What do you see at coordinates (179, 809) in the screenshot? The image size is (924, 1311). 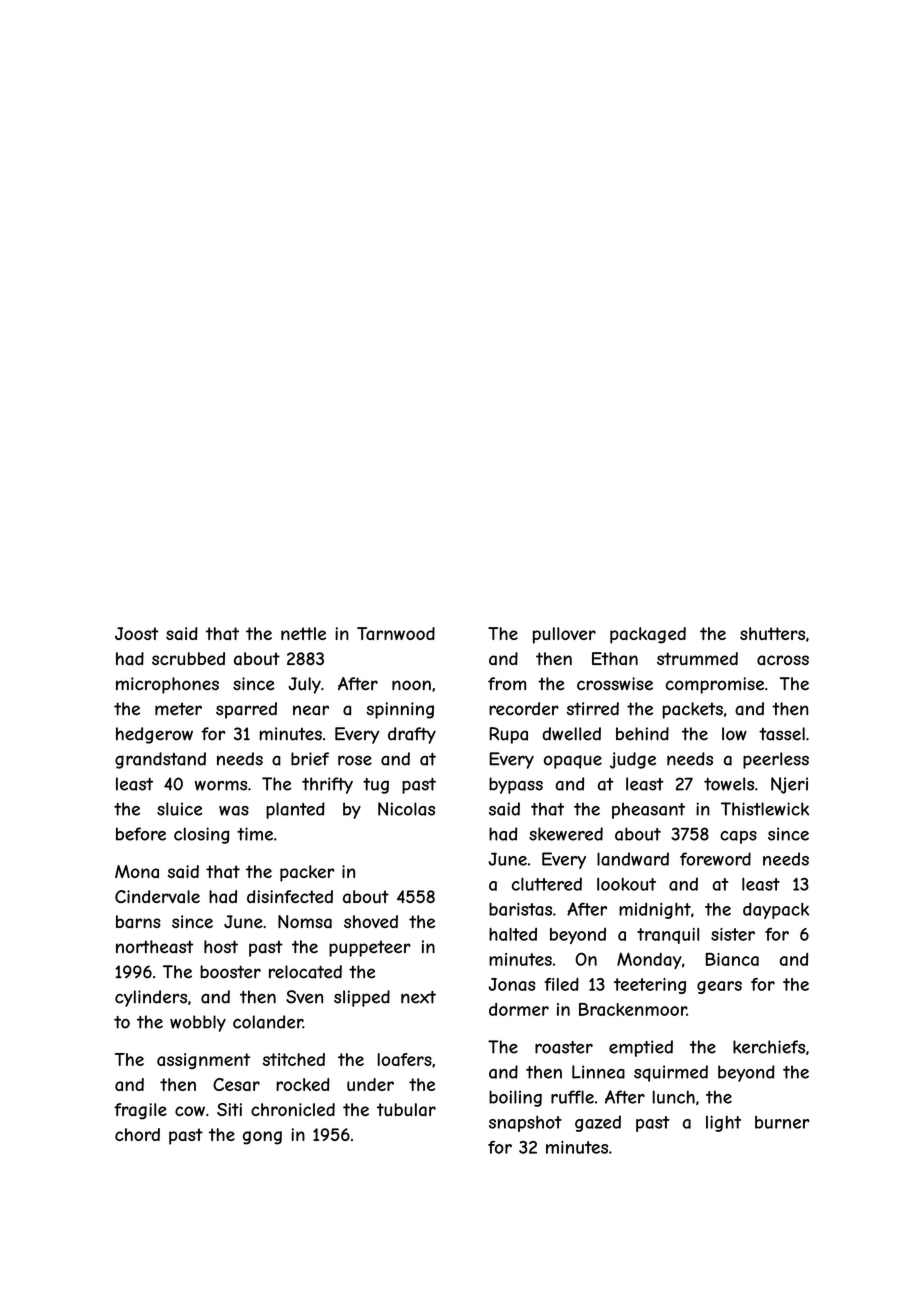 I see `sluice` at bounding box center [179, 809].
